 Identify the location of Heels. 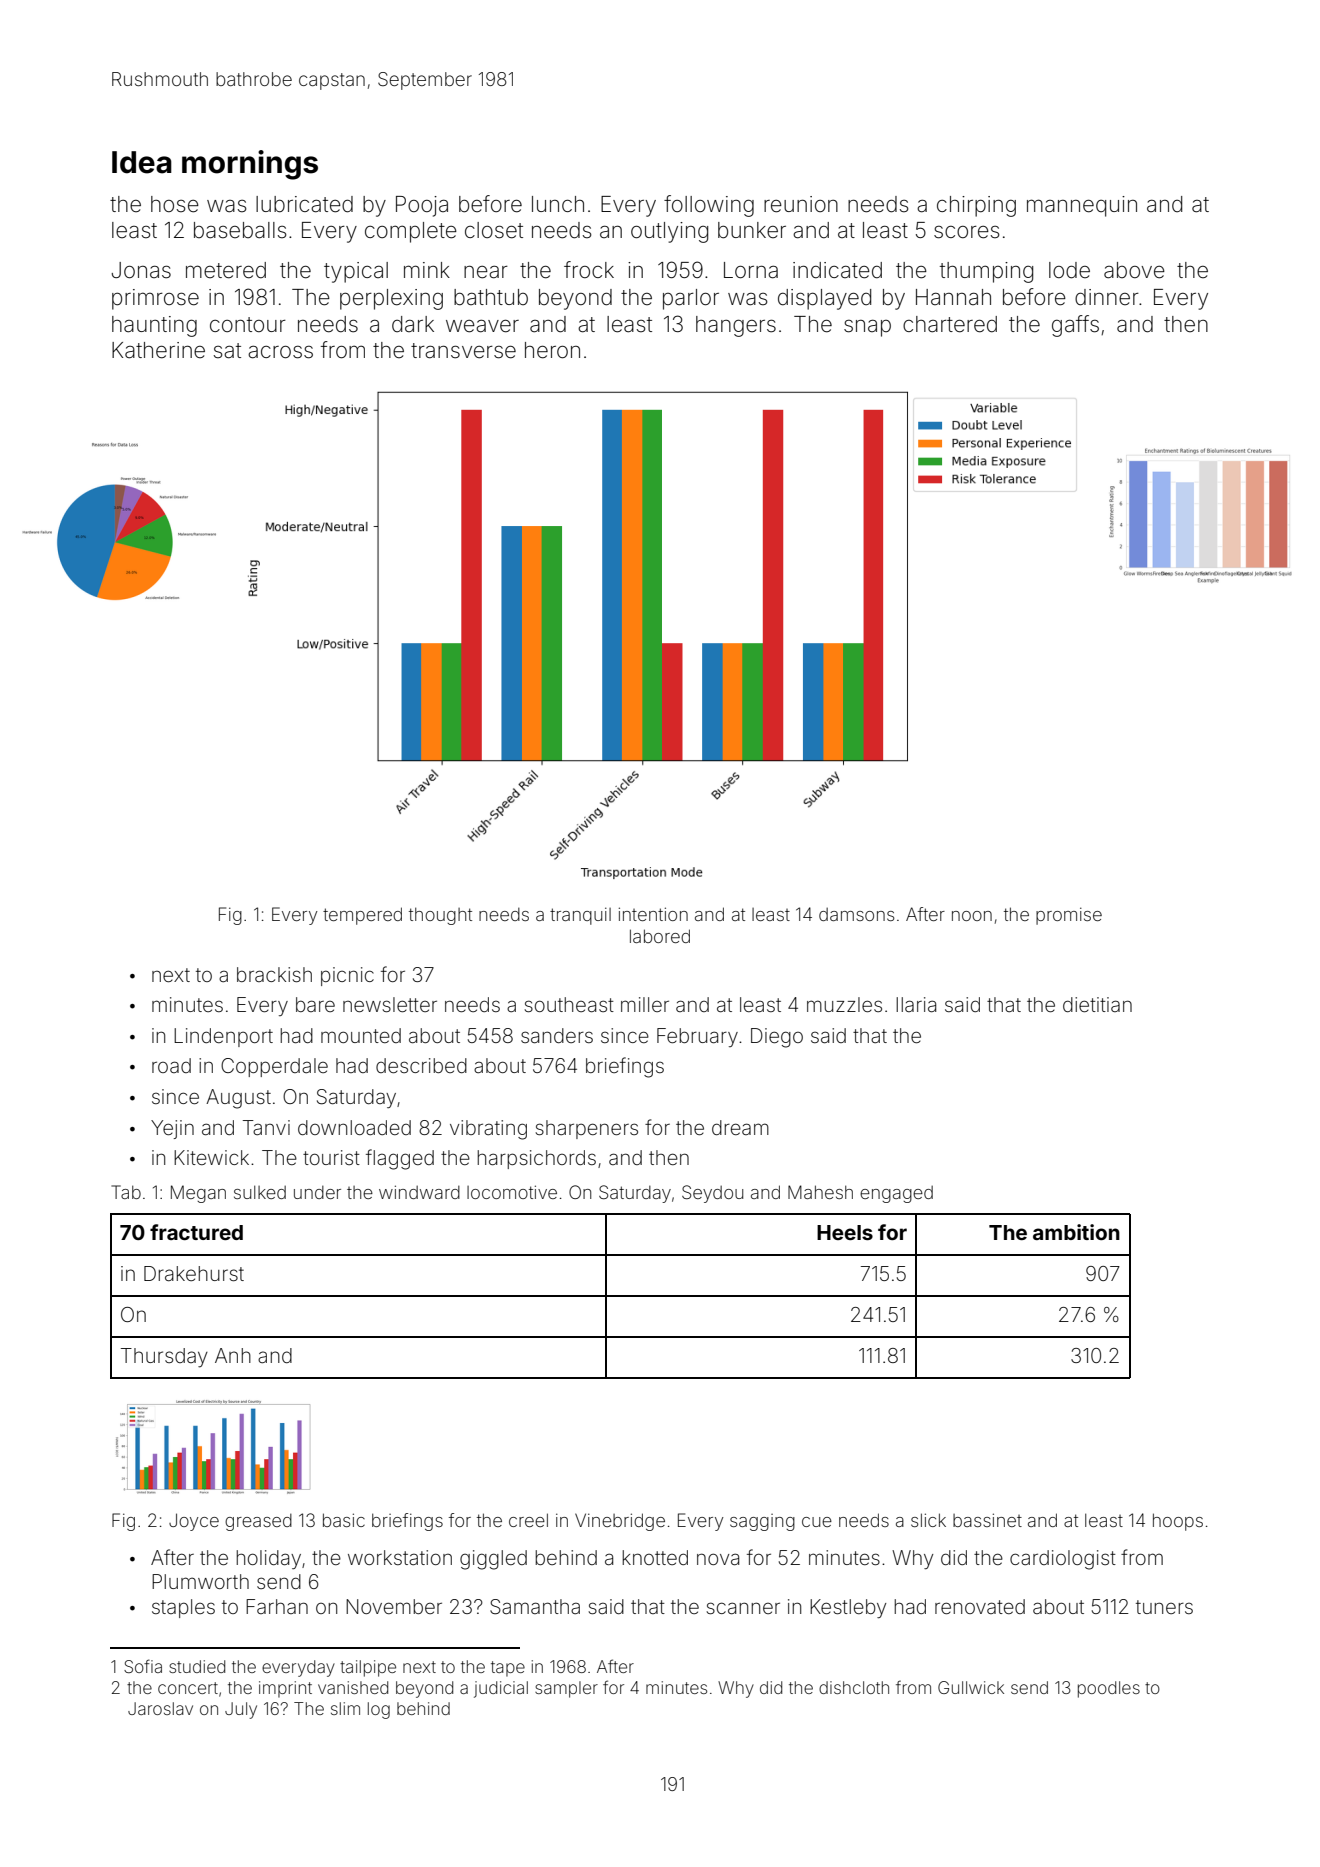
(845, 1232).
